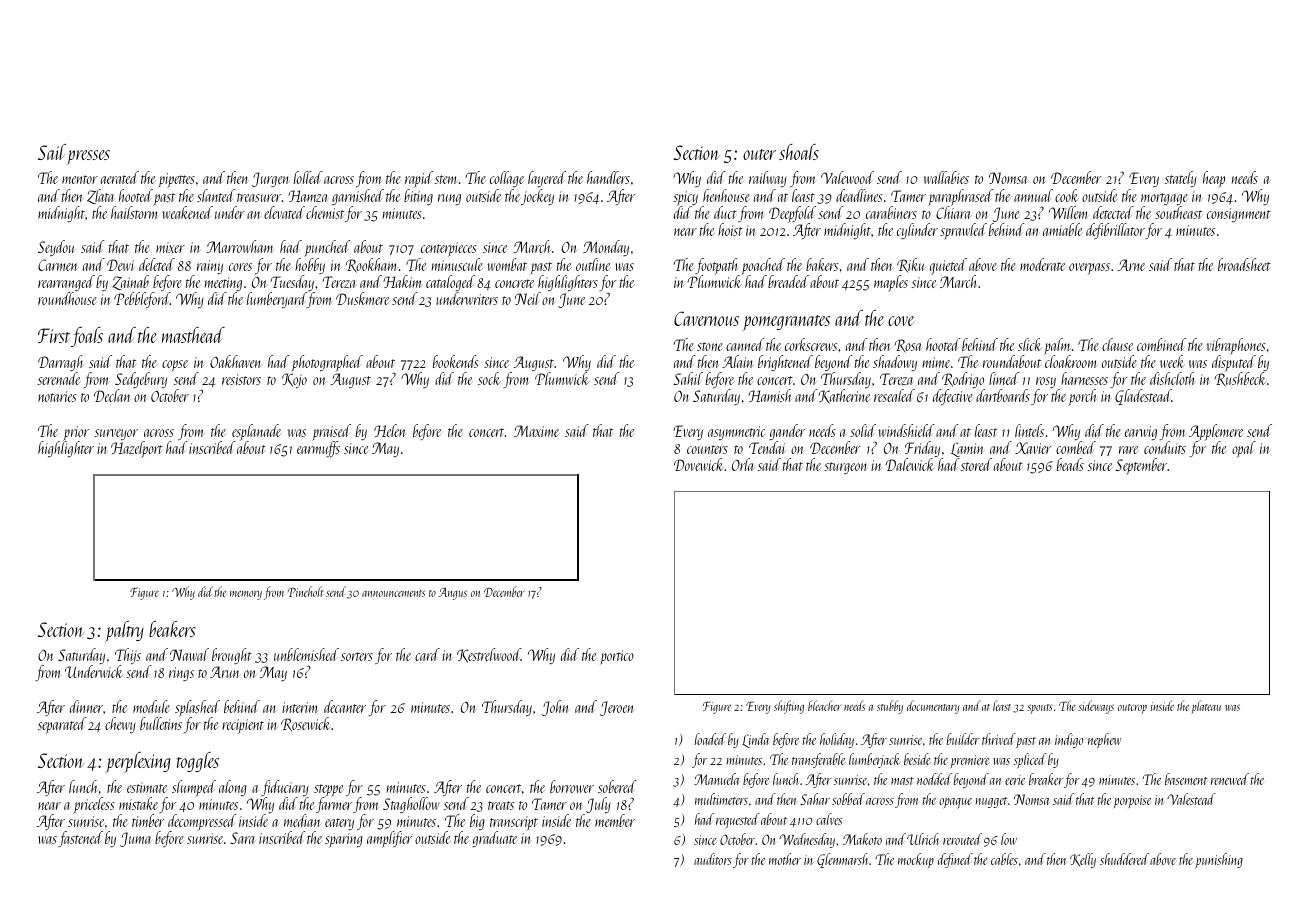 This image has height=924, width=1308. Describe the element at coordinates (277, 300) in the image. I see `lumberyard` at that location.
